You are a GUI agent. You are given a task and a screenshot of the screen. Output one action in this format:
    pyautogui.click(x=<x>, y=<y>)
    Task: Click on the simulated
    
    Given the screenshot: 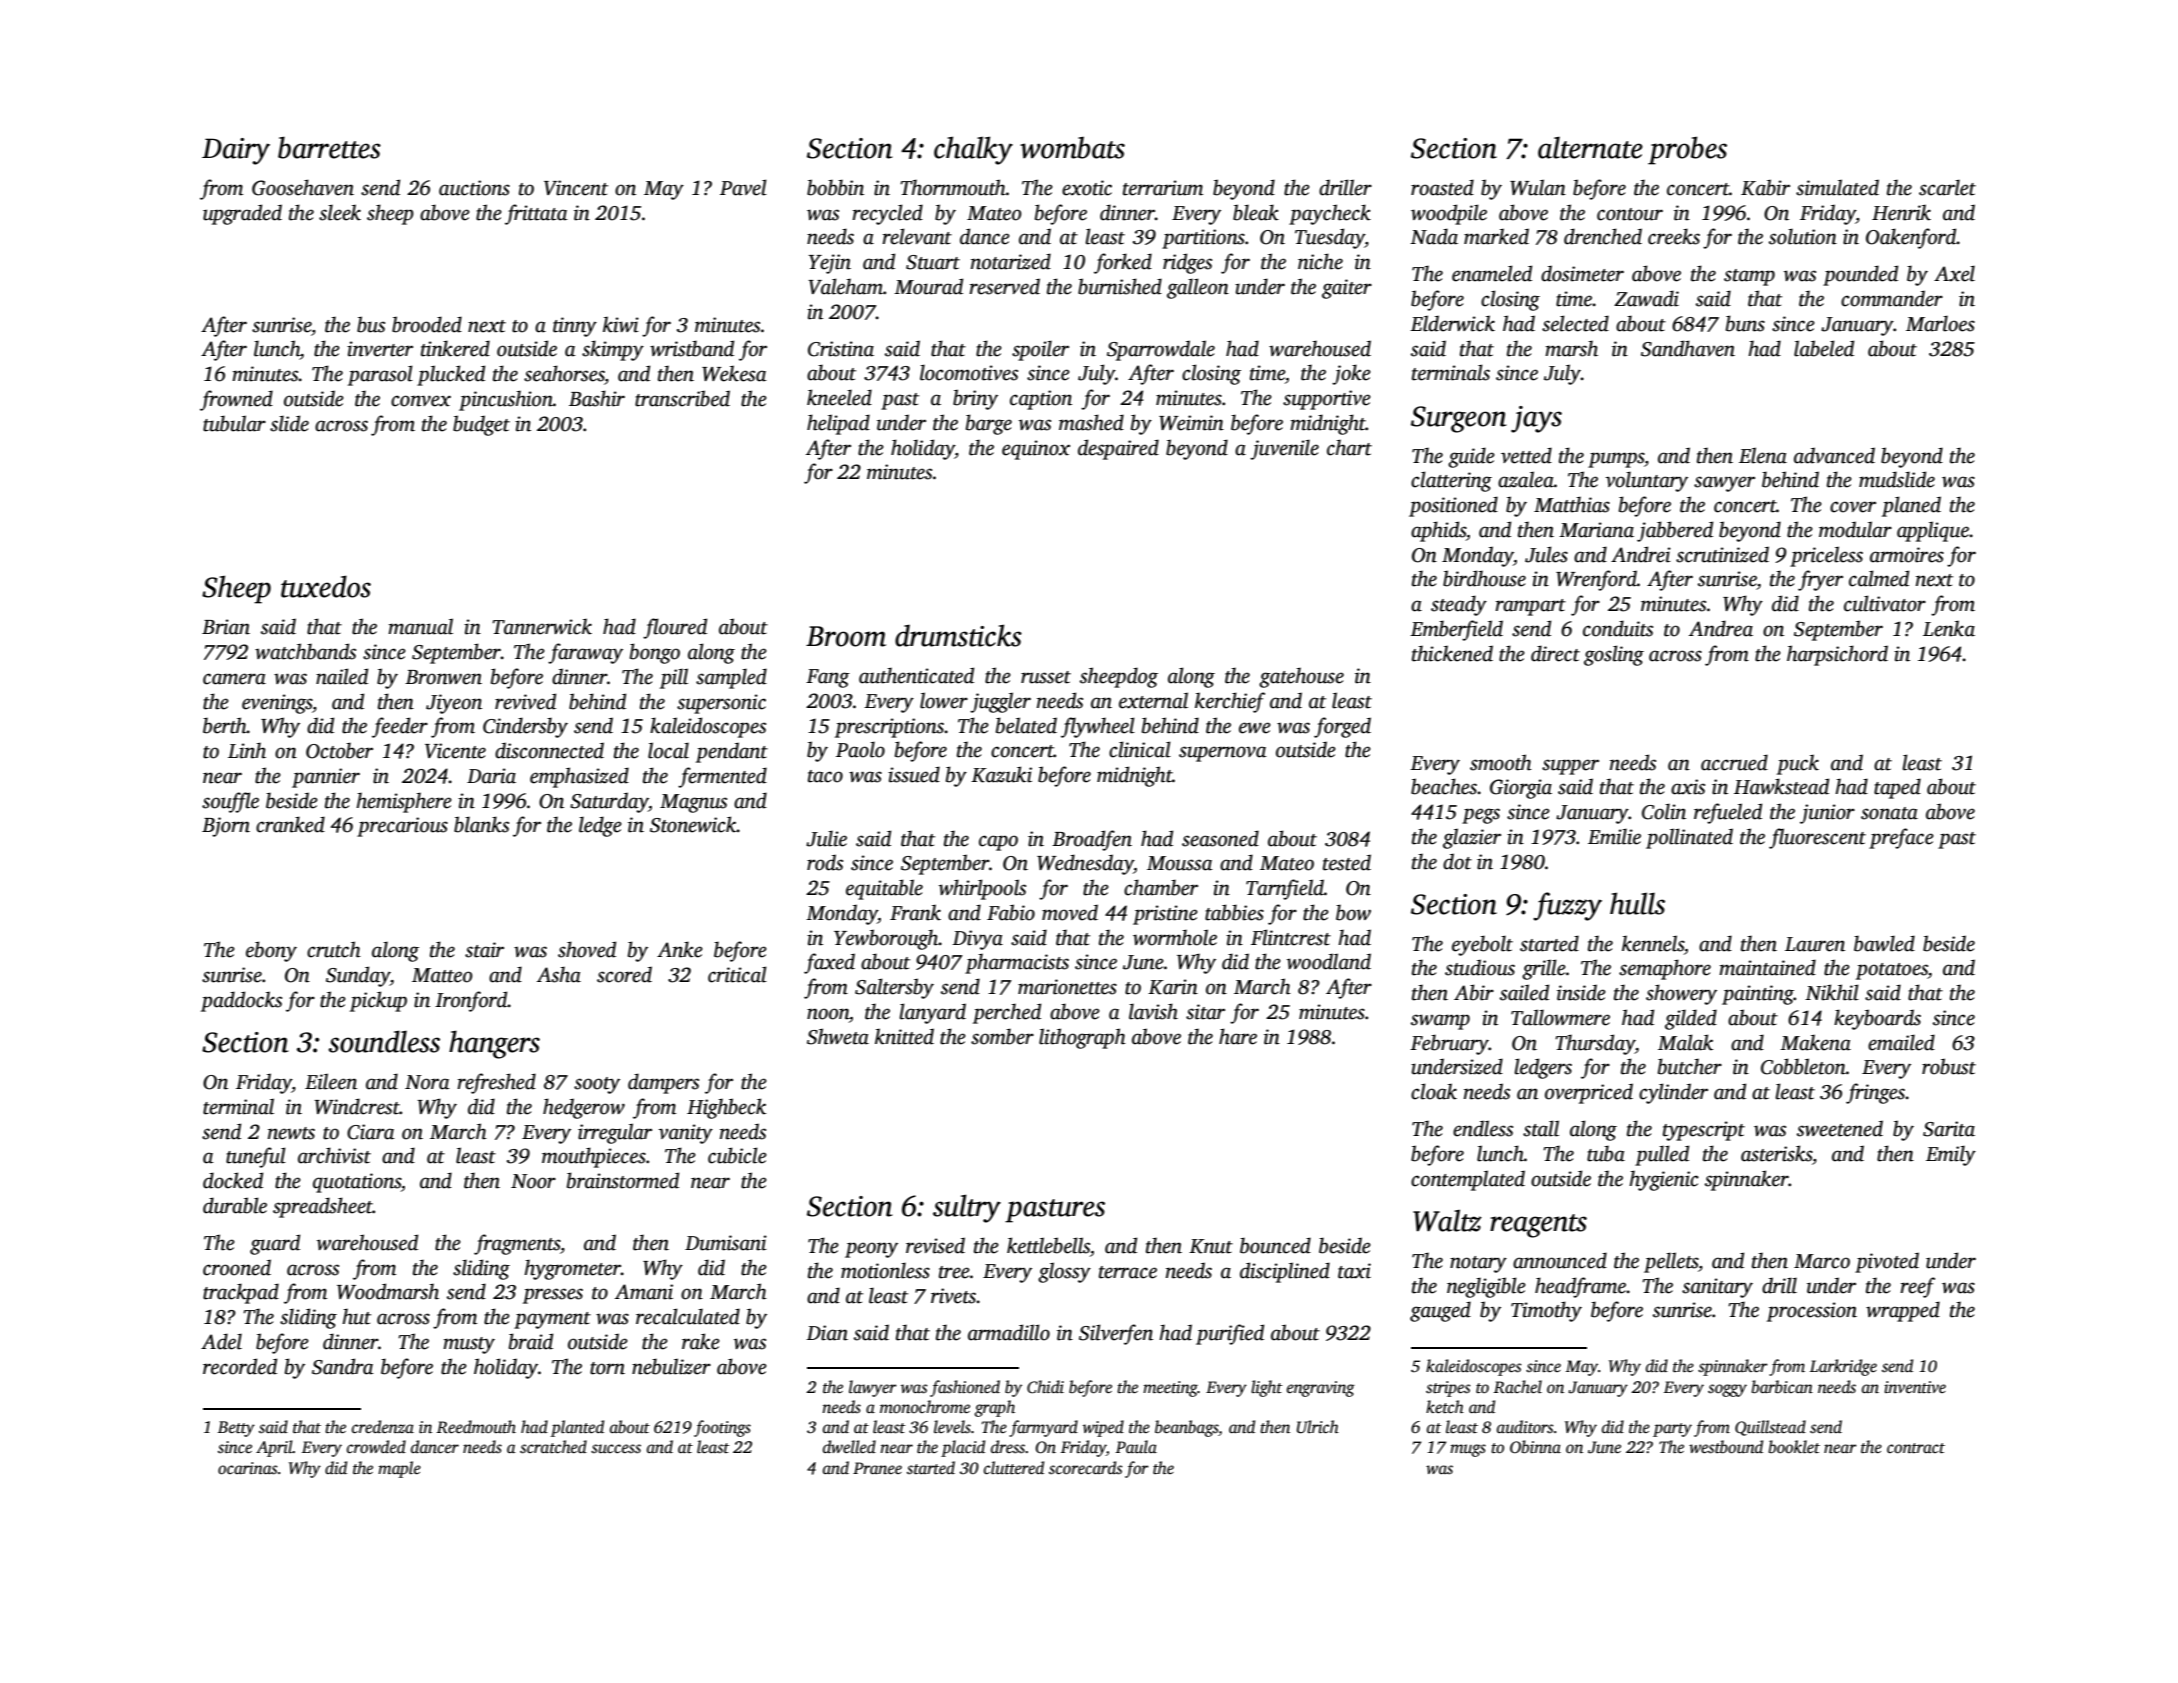 What is the action you would take?
    pyautogui.click(x=1837, y=187)
